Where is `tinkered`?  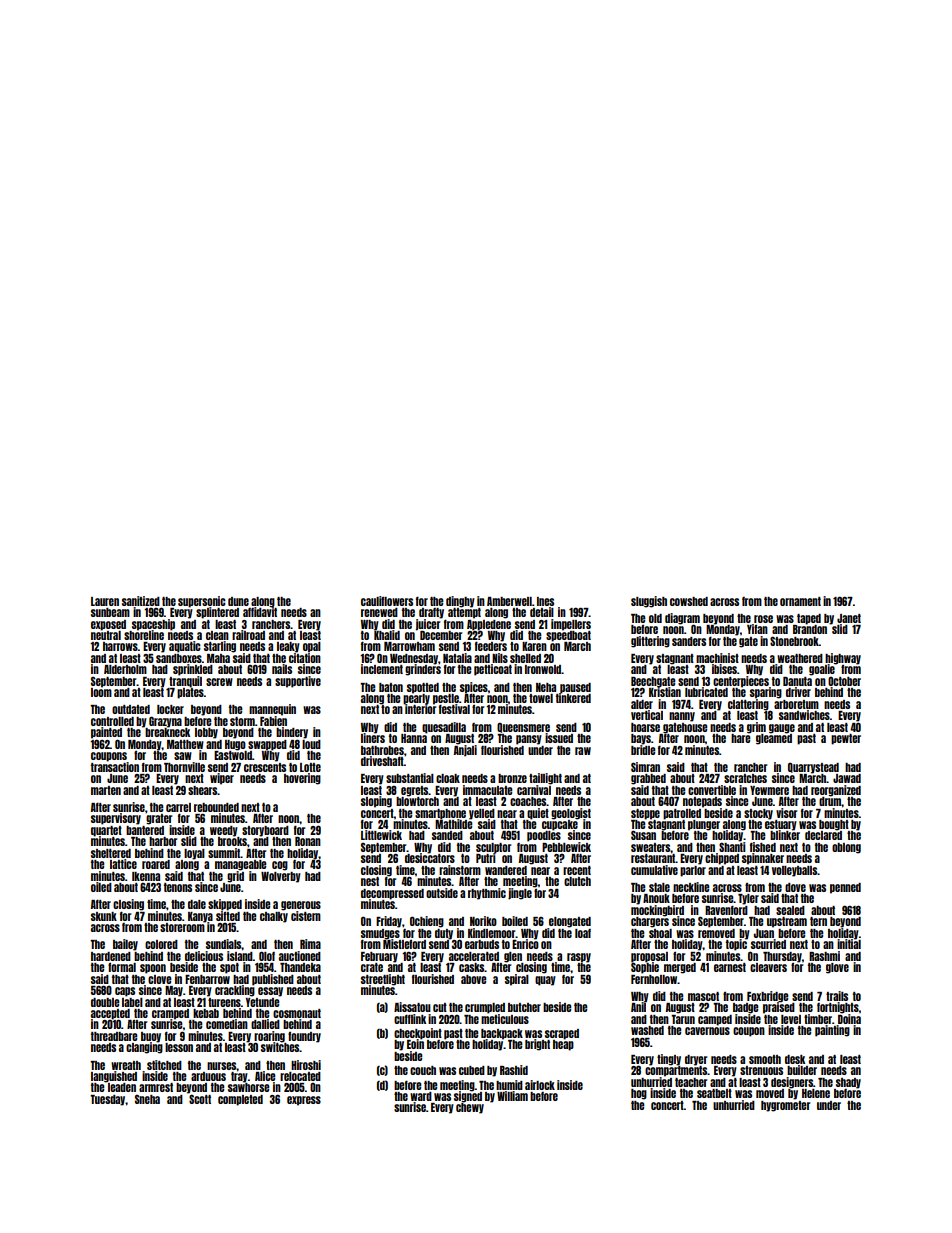
tinkered is located at coordinates (573, 698).
